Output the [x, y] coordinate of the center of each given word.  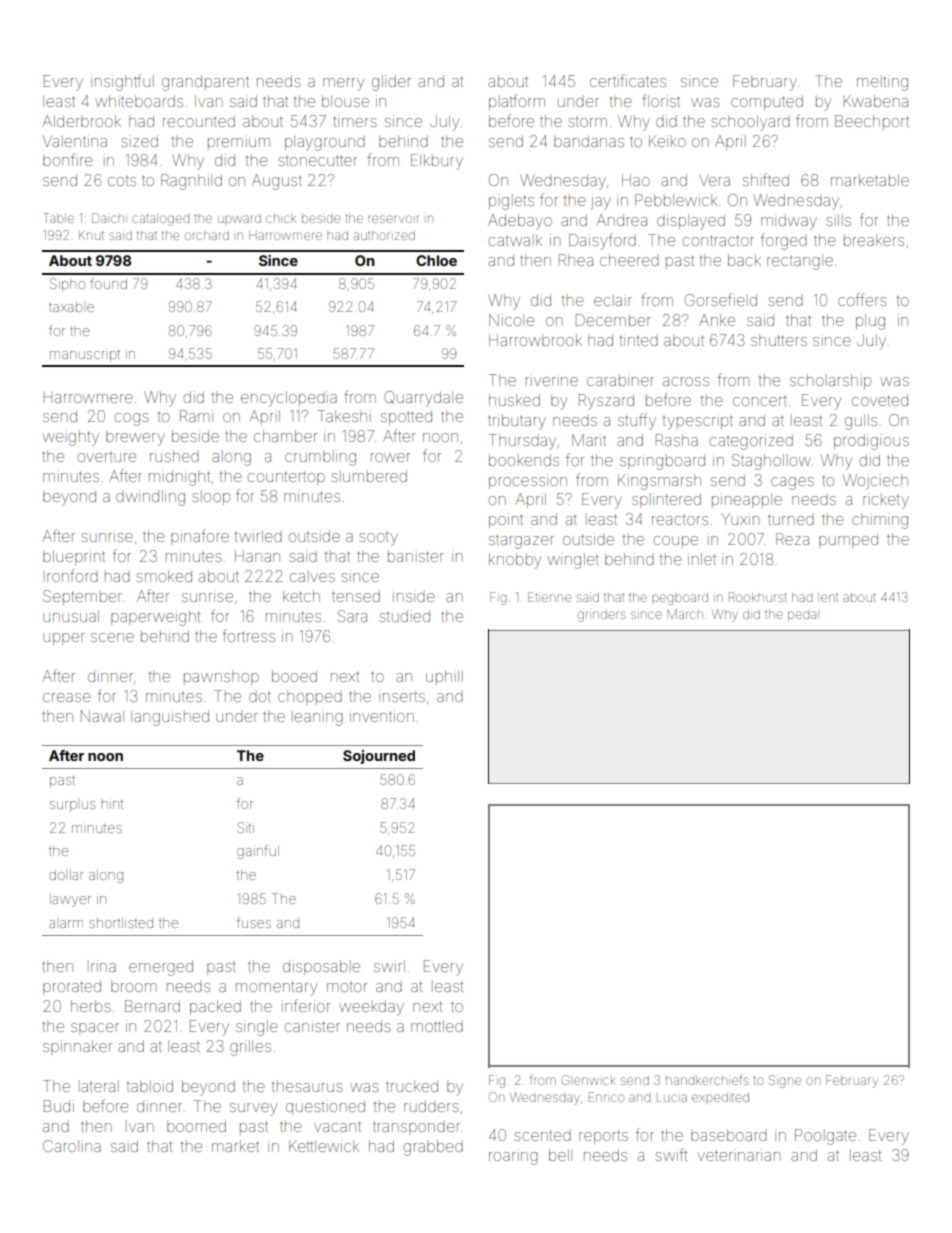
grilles [250, 1048]
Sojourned [379, 757]
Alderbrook [81, 121]
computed [767, 102]
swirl [389, 966]
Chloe [436, 260]
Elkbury [437, 162]
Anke [717, 320]
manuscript [85, 355]
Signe [785, 1081]
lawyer [70, 900]
